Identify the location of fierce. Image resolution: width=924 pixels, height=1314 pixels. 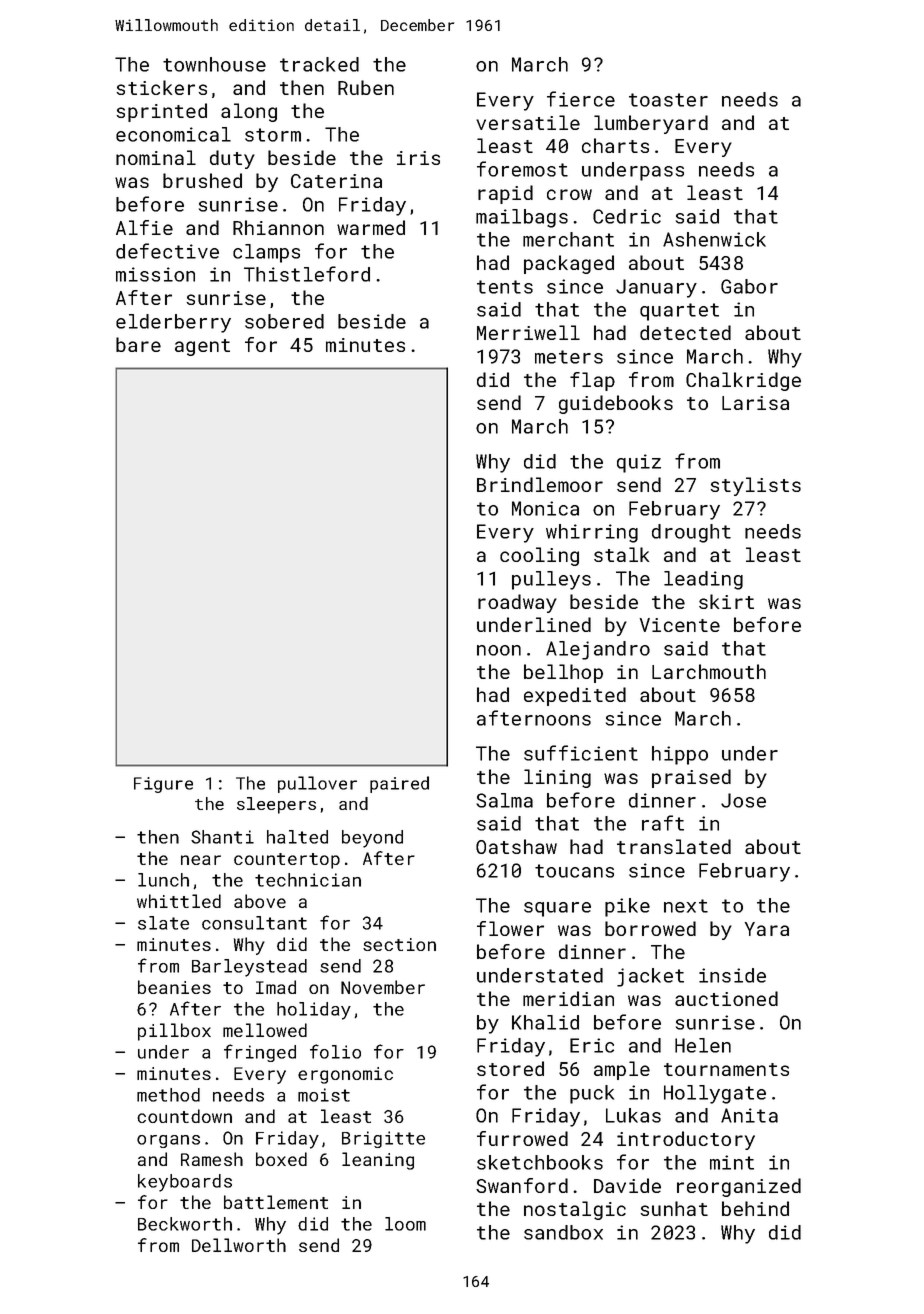
(581, 99).
